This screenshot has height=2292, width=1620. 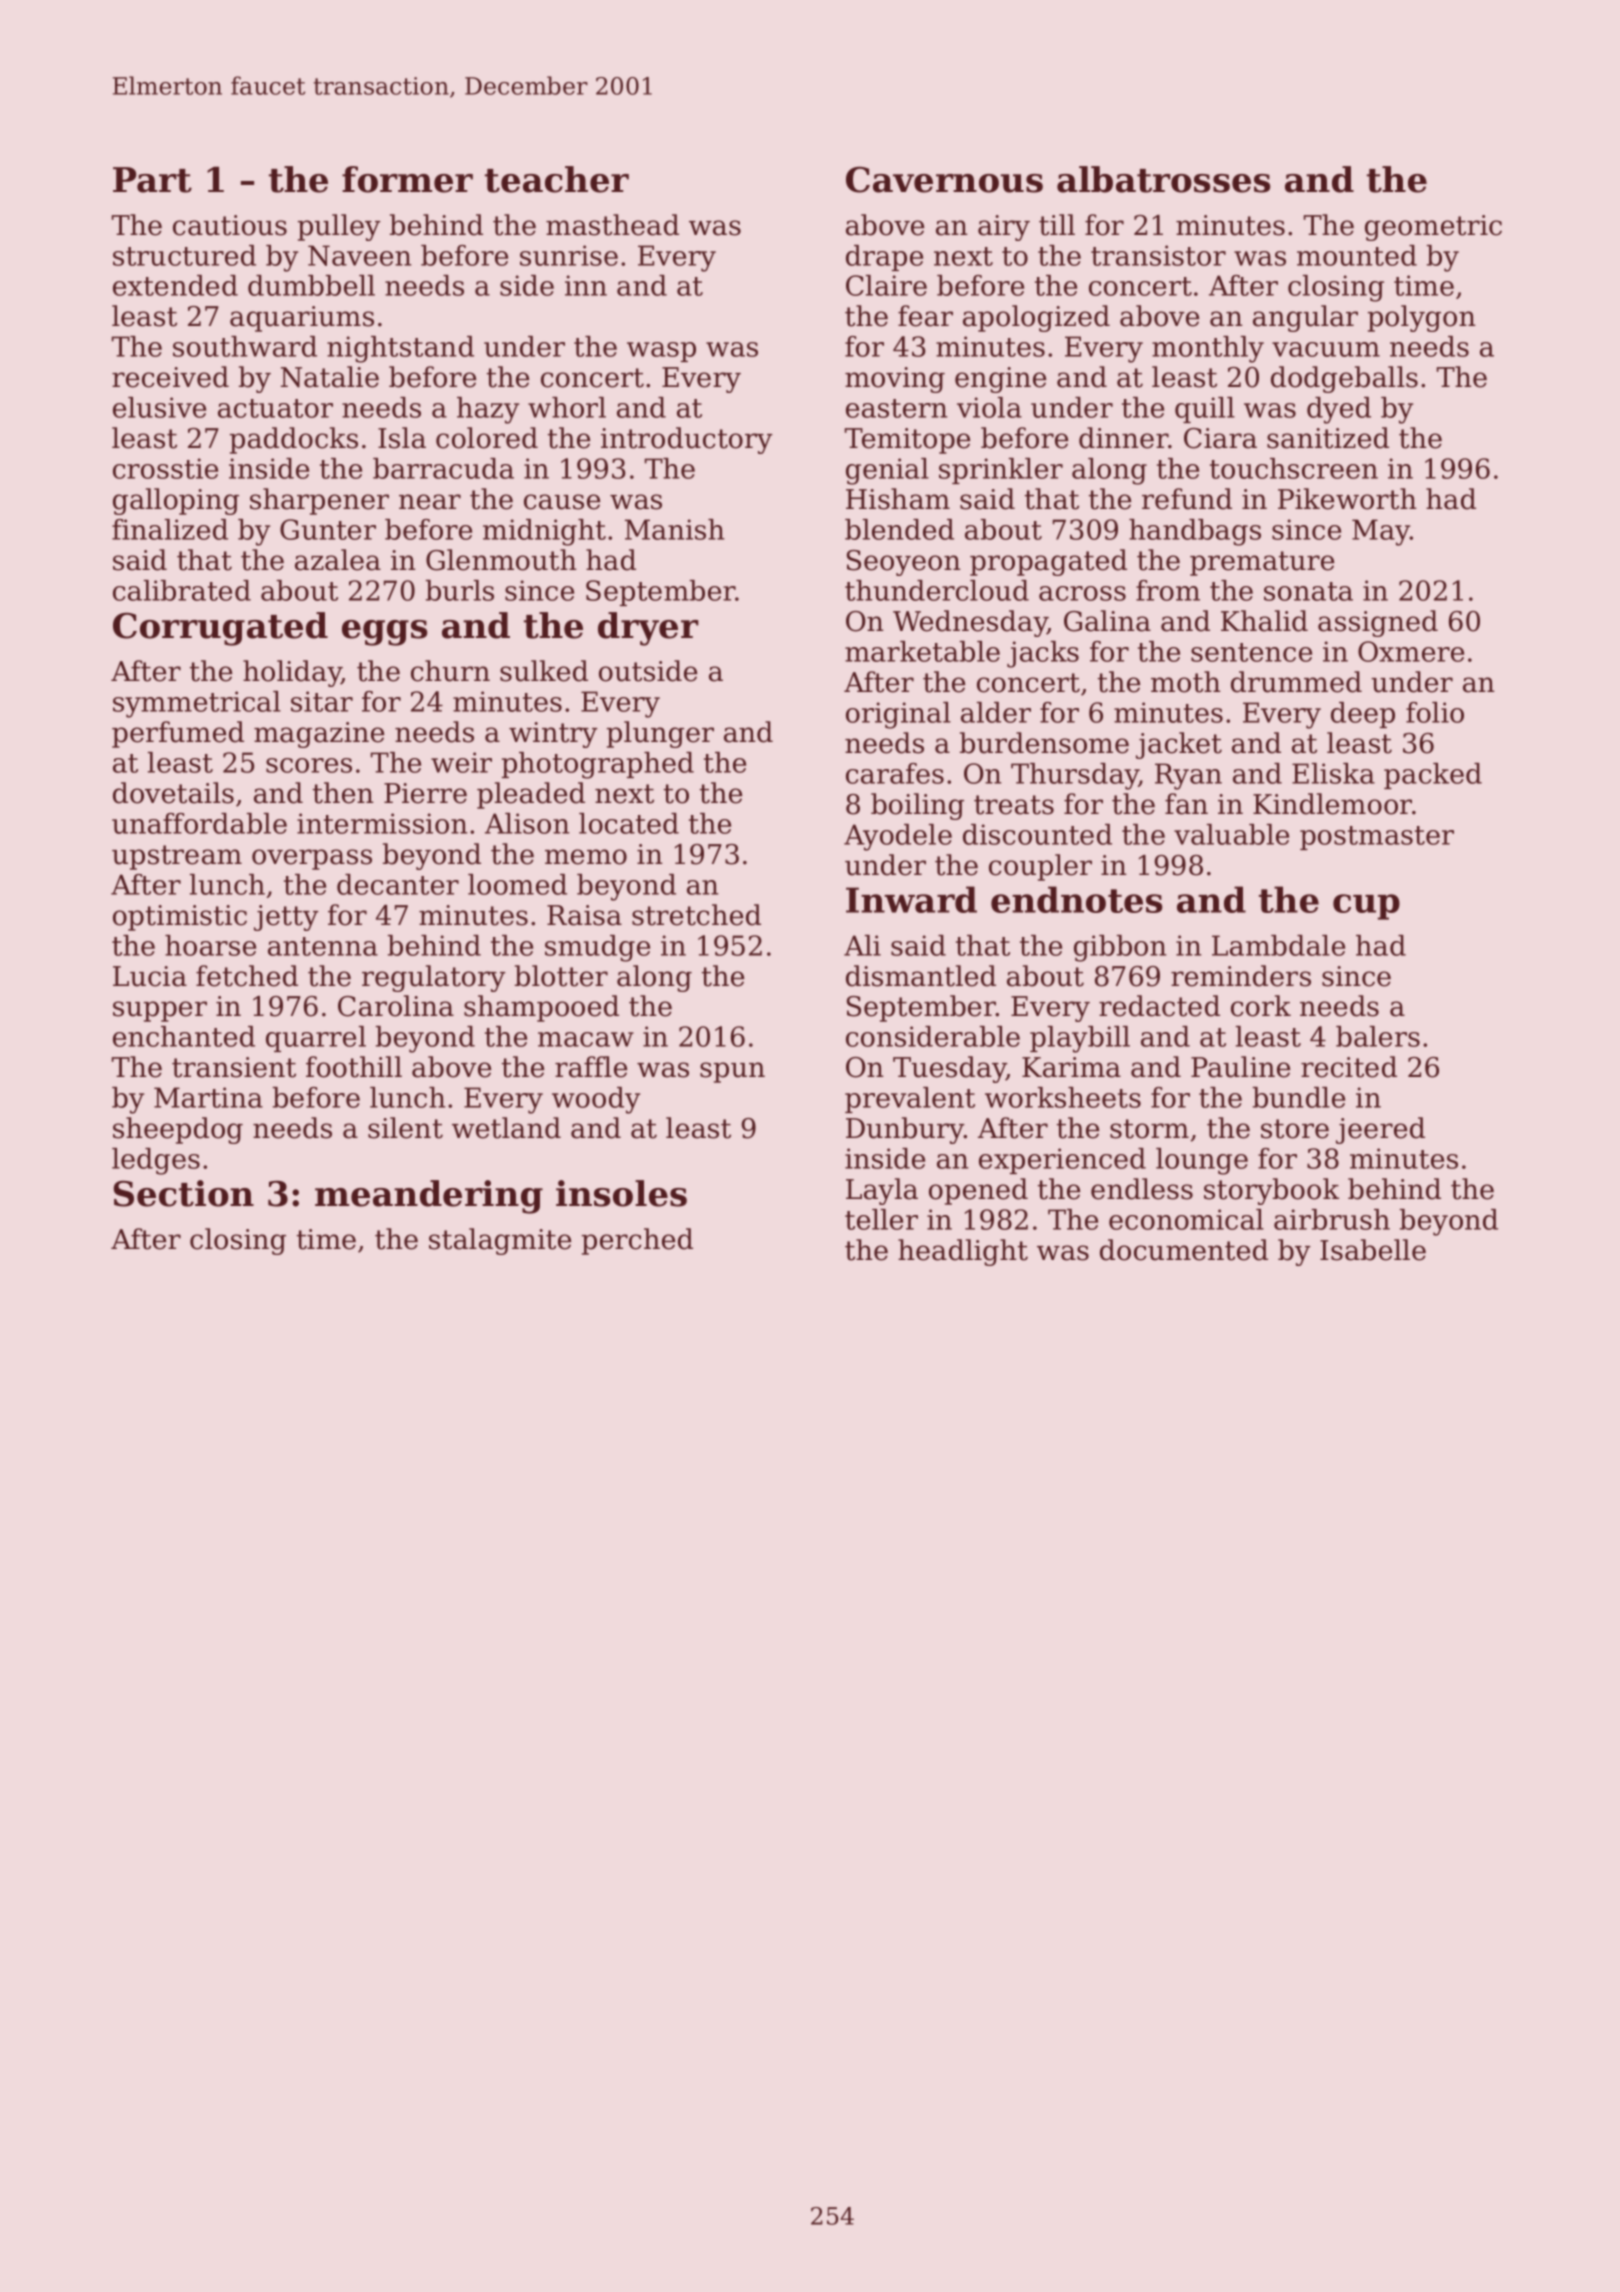 What do you see at coordinates (921, 976) in the screenshot?
I see `dismantled` at bounding box center [921, 976].
